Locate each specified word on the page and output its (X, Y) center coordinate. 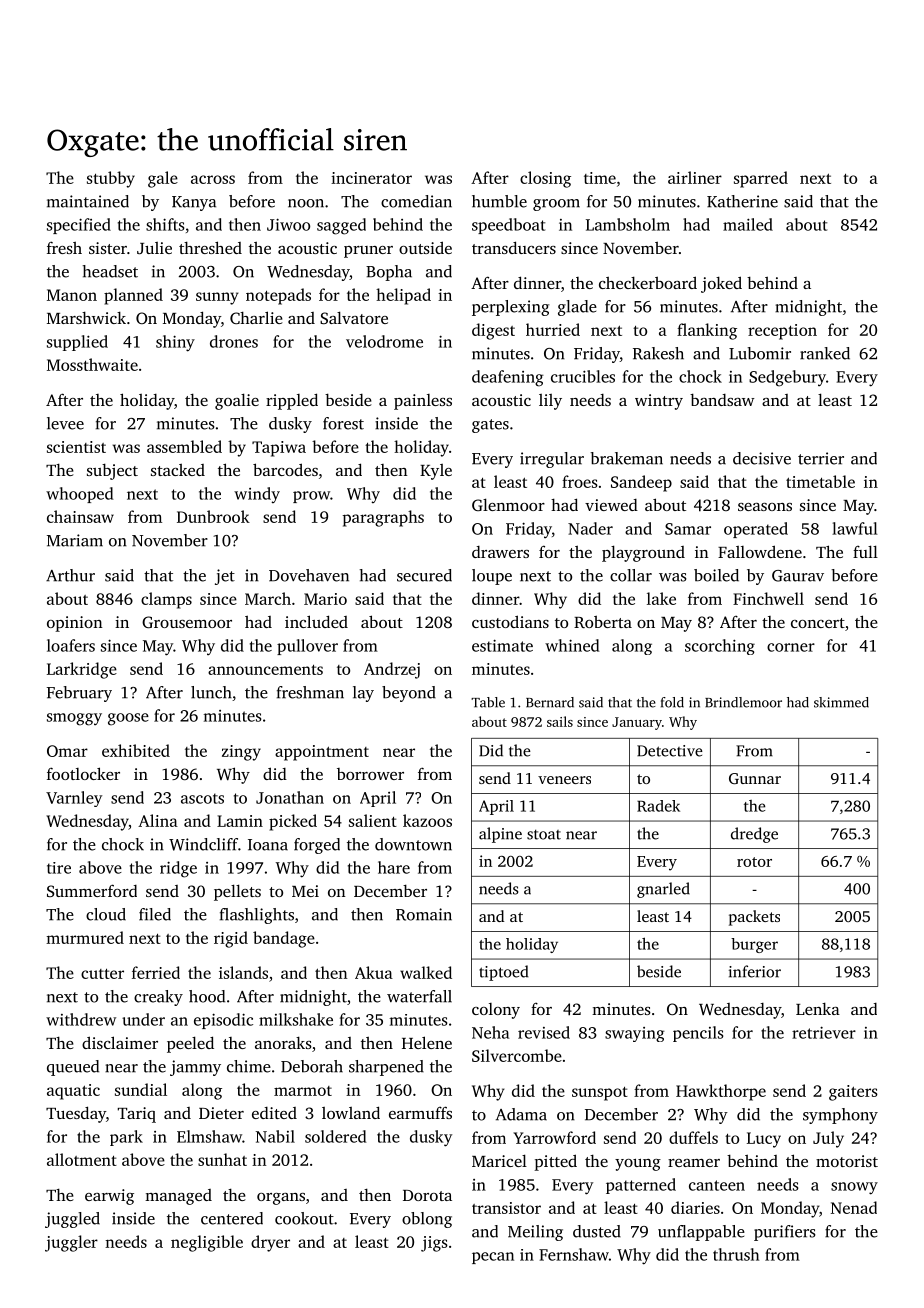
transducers (514, 247)
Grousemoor (187, 622)
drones (234, 341)
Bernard (550, 702)
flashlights (257, 916)
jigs (434, 1244)
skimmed (841, 702)
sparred (761, 179)
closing (545, 179)
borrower (370, 774)
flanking (707, 331)
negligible (207, 1243)
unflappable (701, 1233)
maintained (88, 201)
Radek (658, 806)
